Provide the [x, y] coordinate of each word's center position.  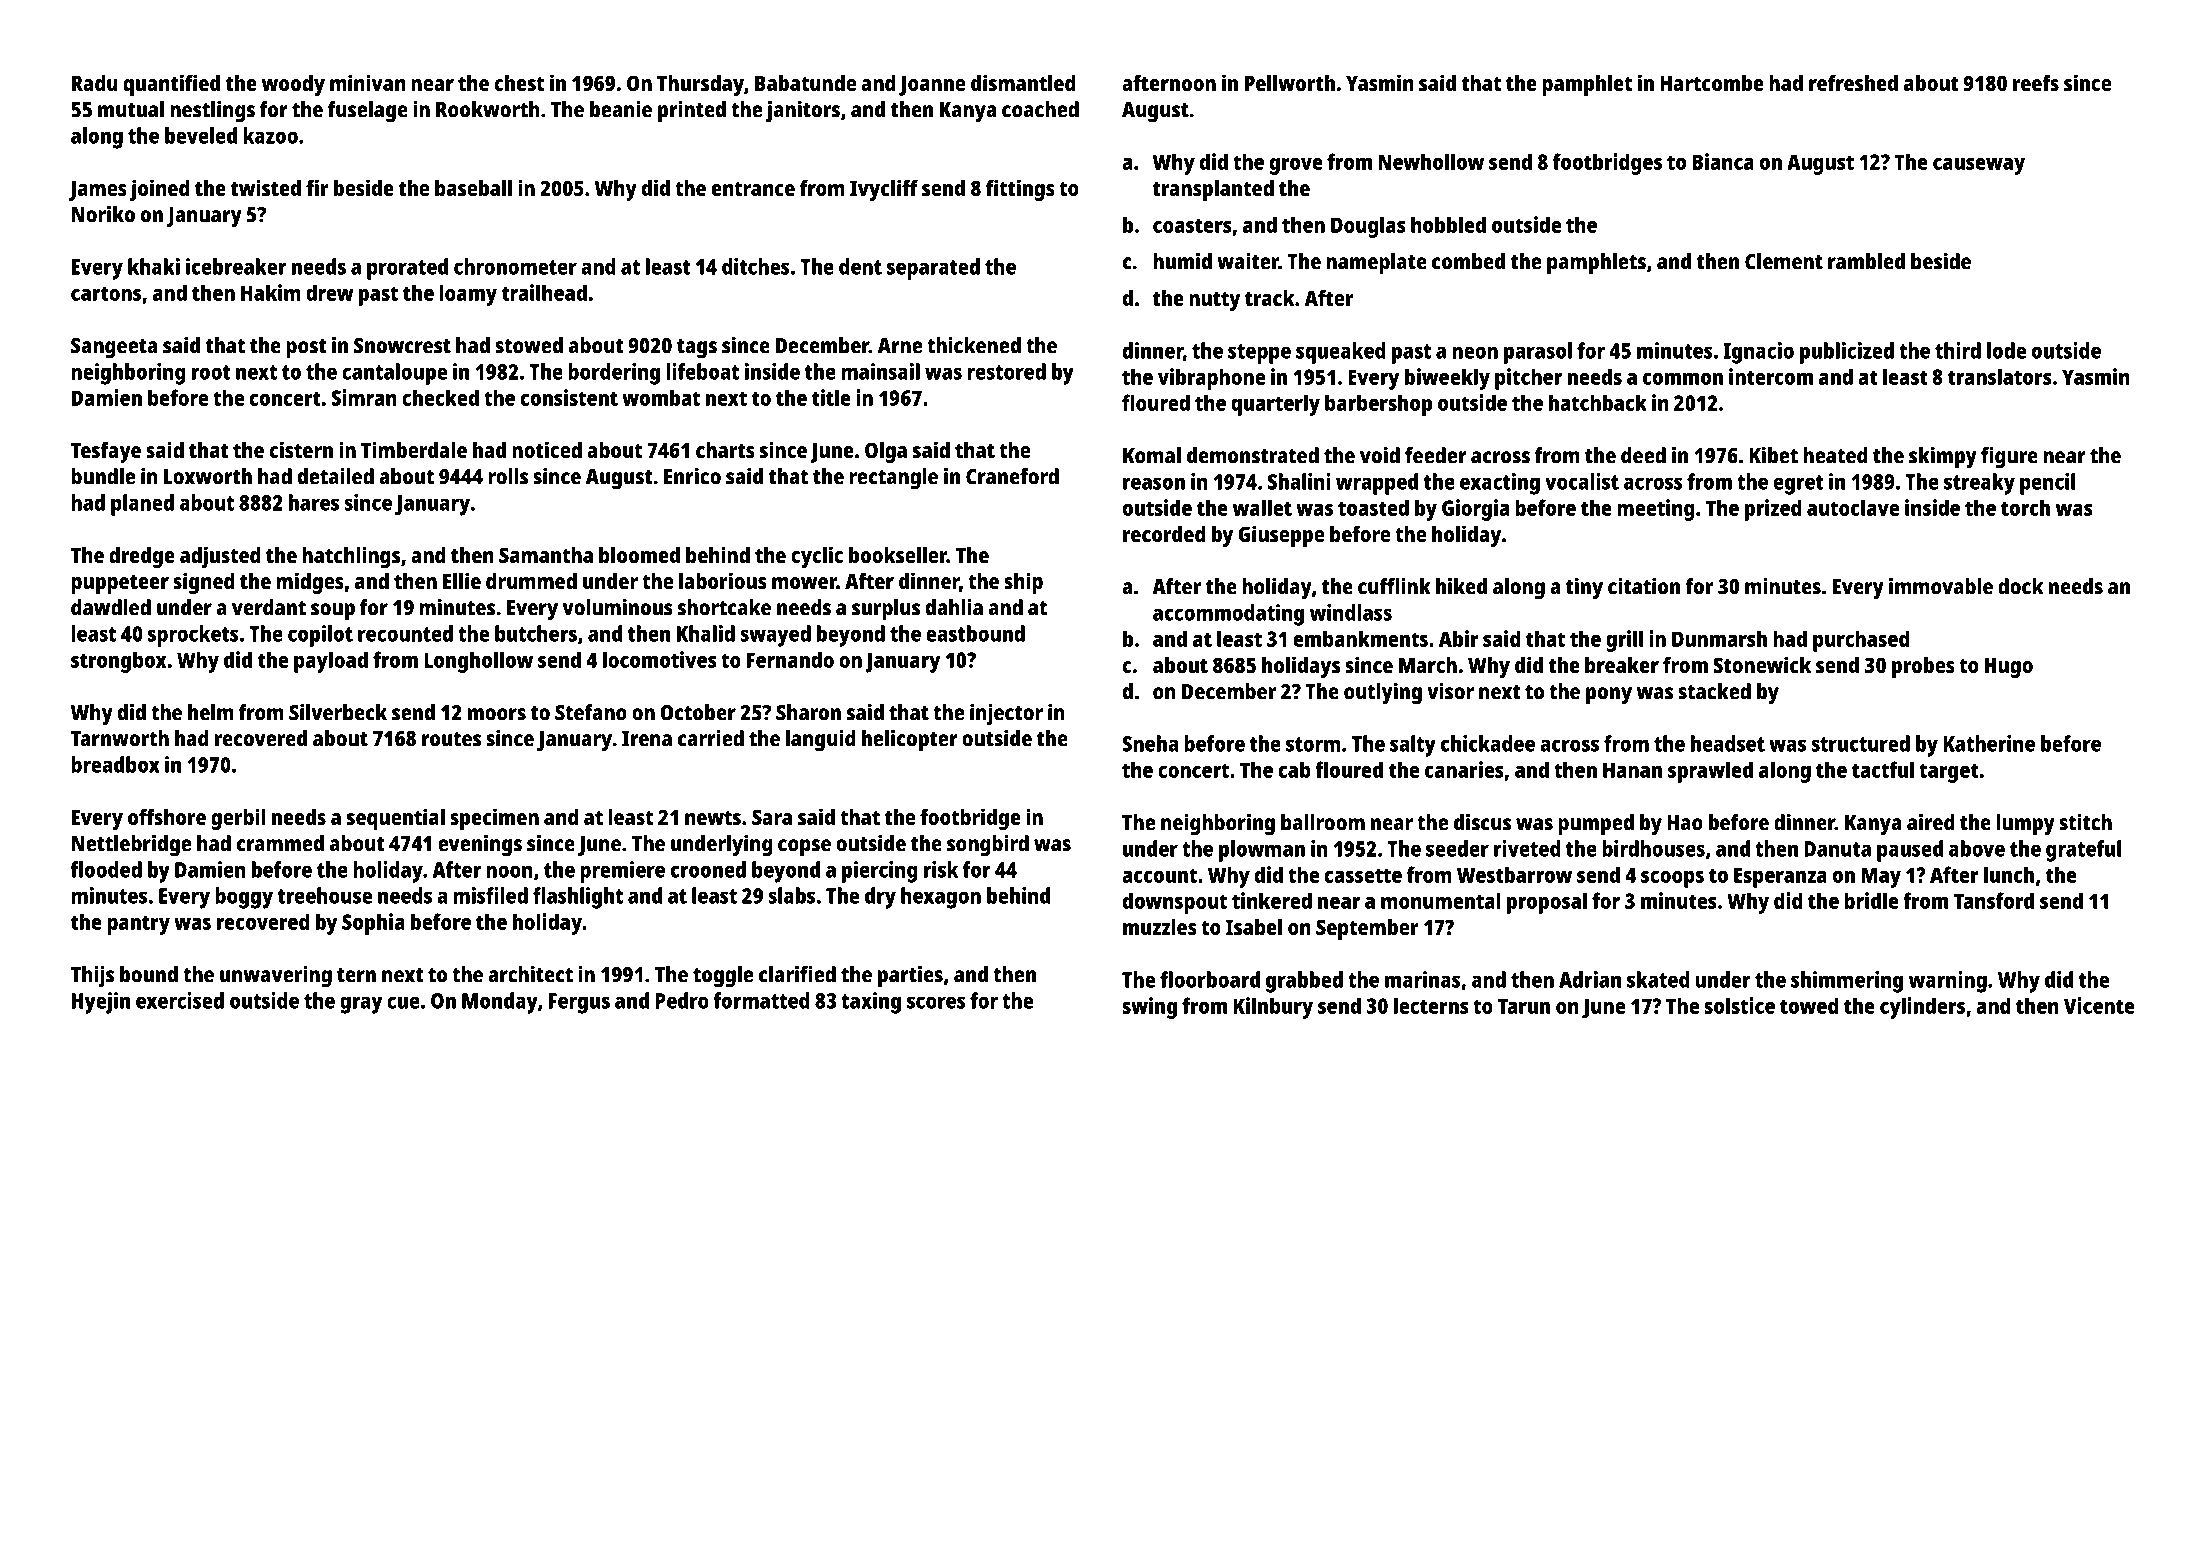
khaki [154, 266]
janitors [803, 112]
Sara [772, 817]
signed [204, 583]
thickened [974, 345]
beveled [201, 135]
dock [2020, 586]
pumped [1596, 825]
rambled [1866, 261]
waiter [1248, 261]
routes [451, 739]
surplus [886, 610]
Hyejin [101, 1003]
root [211, 372]
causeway [1979, 166]
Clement [1784, 261]
